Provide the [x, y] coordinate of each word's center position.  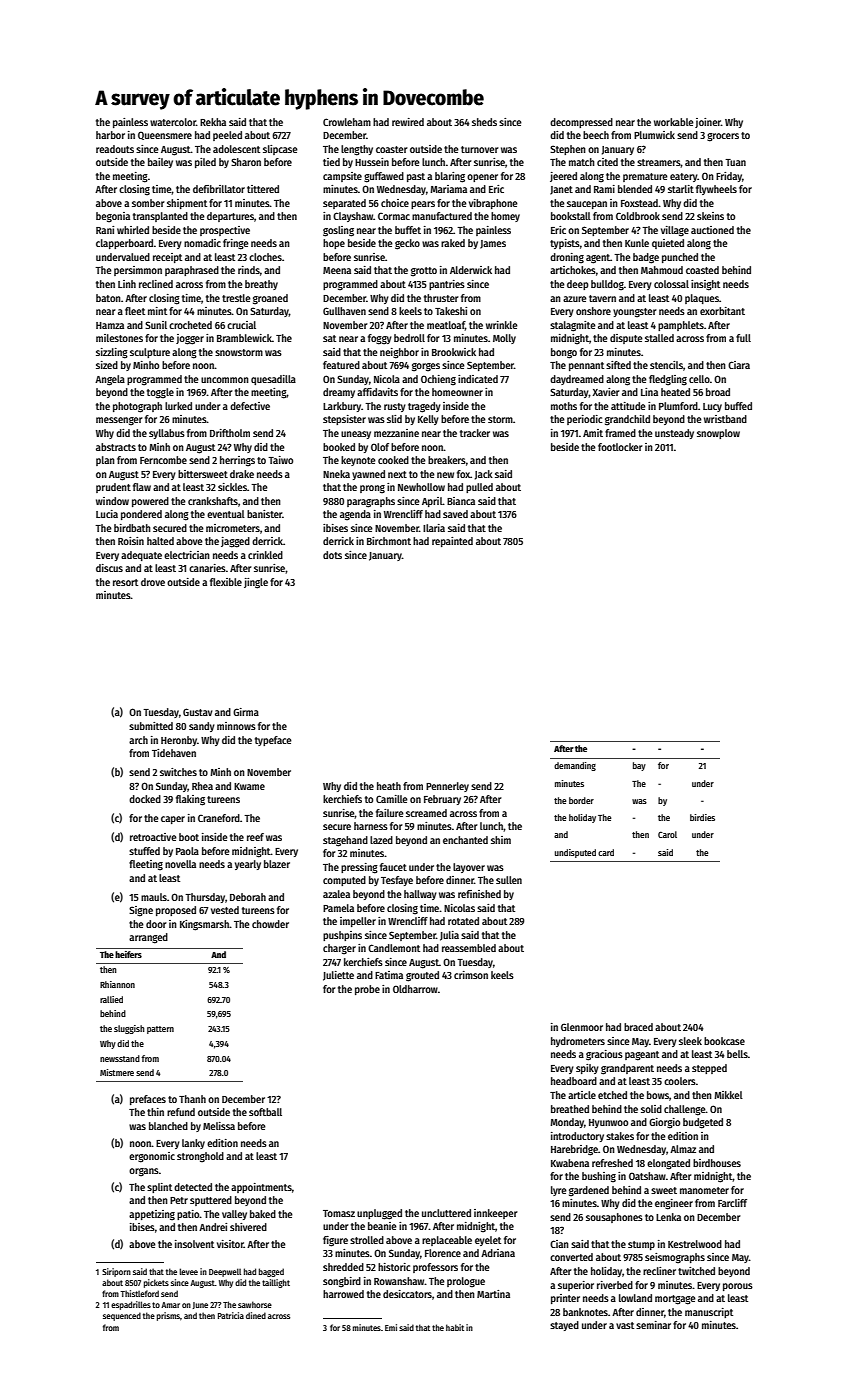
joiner [708, 123]
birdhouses [717, 1163]
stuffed [144, 851]
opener [482, 178]
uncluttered [446, 1213]
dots [332, 555]
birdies [702, 817]
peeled [227, 136]
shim [501, 840]
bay [639, 766]
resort [125, 582]
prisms [168, 1316]
